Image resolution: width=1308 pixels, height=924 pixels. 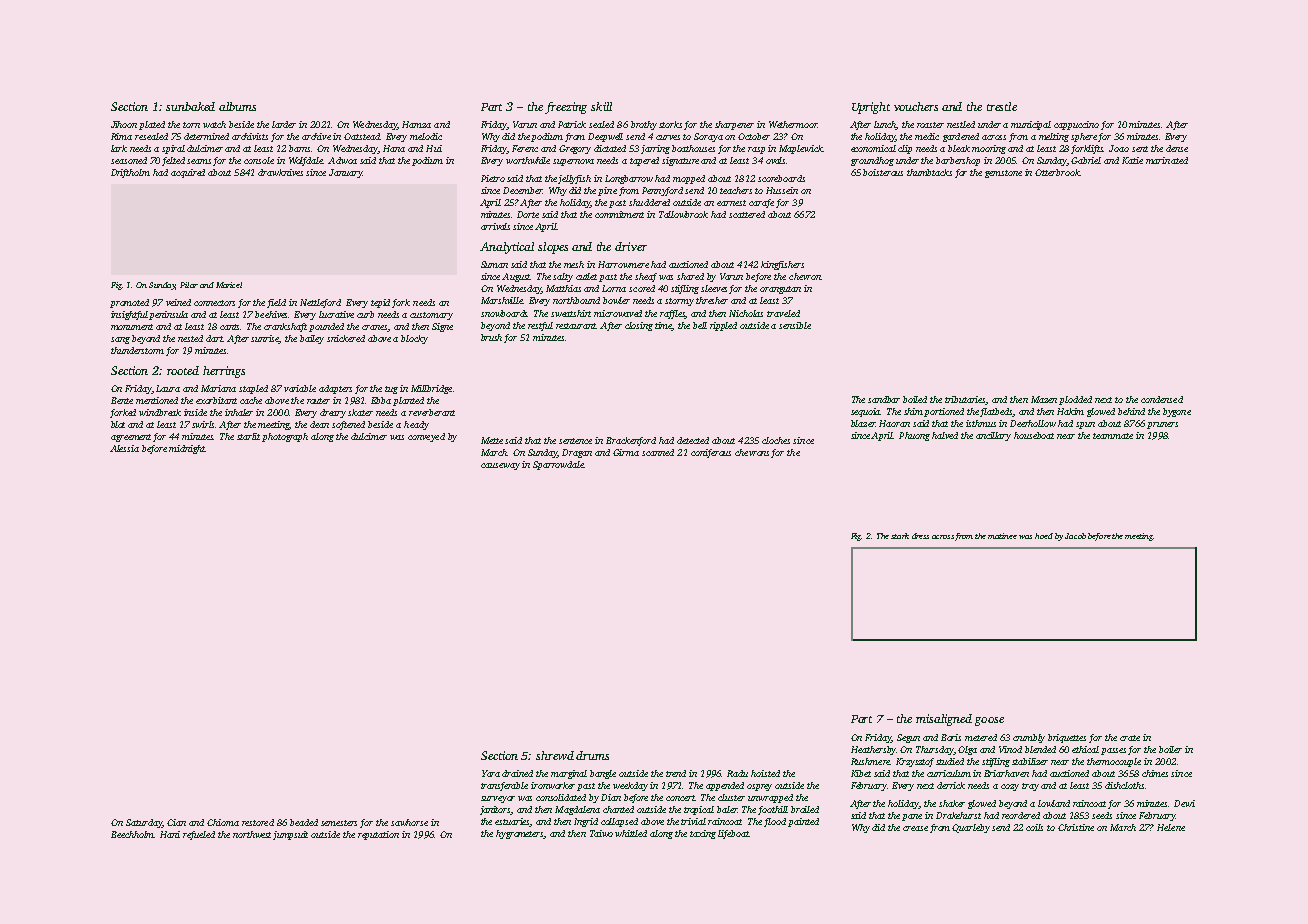 What do you see at coordinates (577, 453) in the screenshot?
I see `Dragan` at bounding box center [577, 453].
